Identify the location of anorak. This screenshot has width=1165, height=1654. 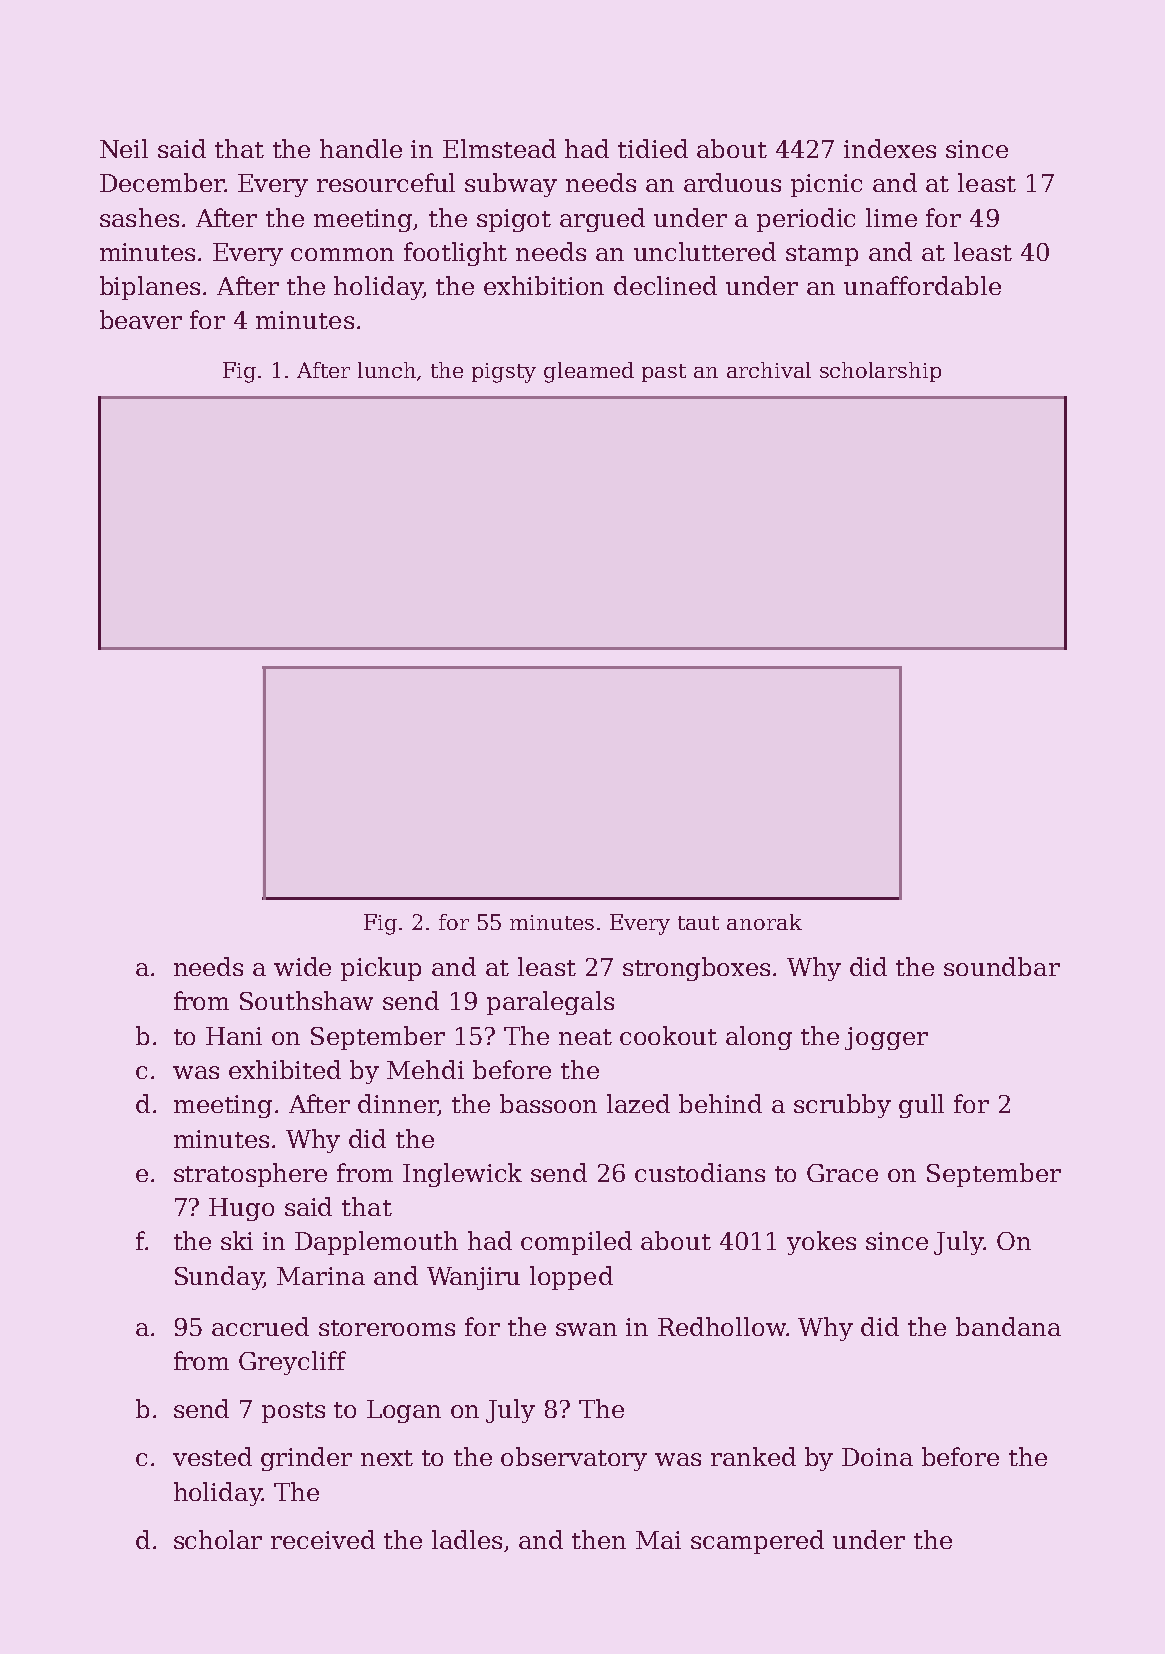
(764, 922).
